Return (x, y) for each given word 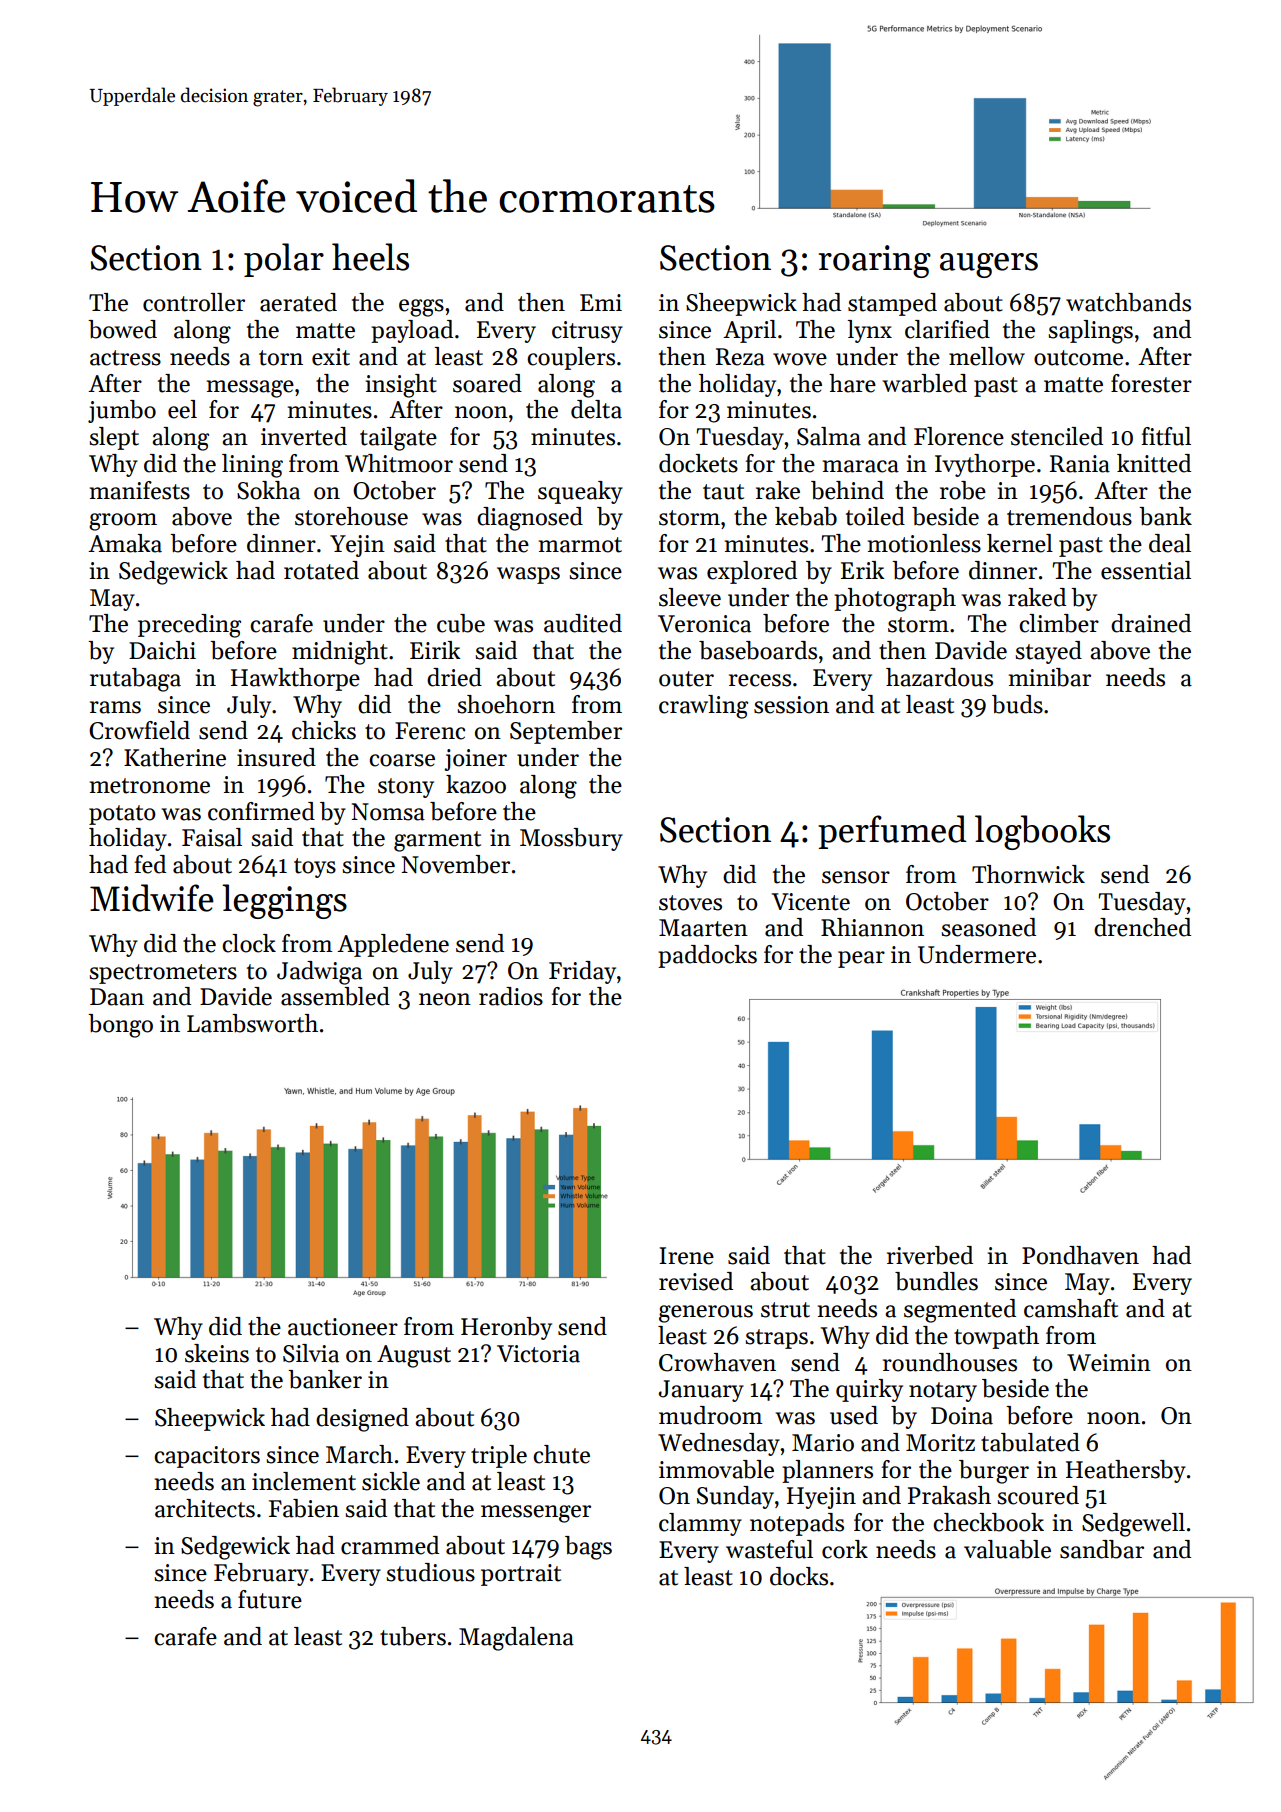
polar (284, 260)
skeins (217, 1353)
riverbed (930, 1255)
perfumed (892, 832)
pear (861, 959)
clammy (700, 1524)
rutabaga (135, 680)
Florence (959, 436)
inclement (304, 1481)
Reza (740, 357)
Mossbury (571, 839)
